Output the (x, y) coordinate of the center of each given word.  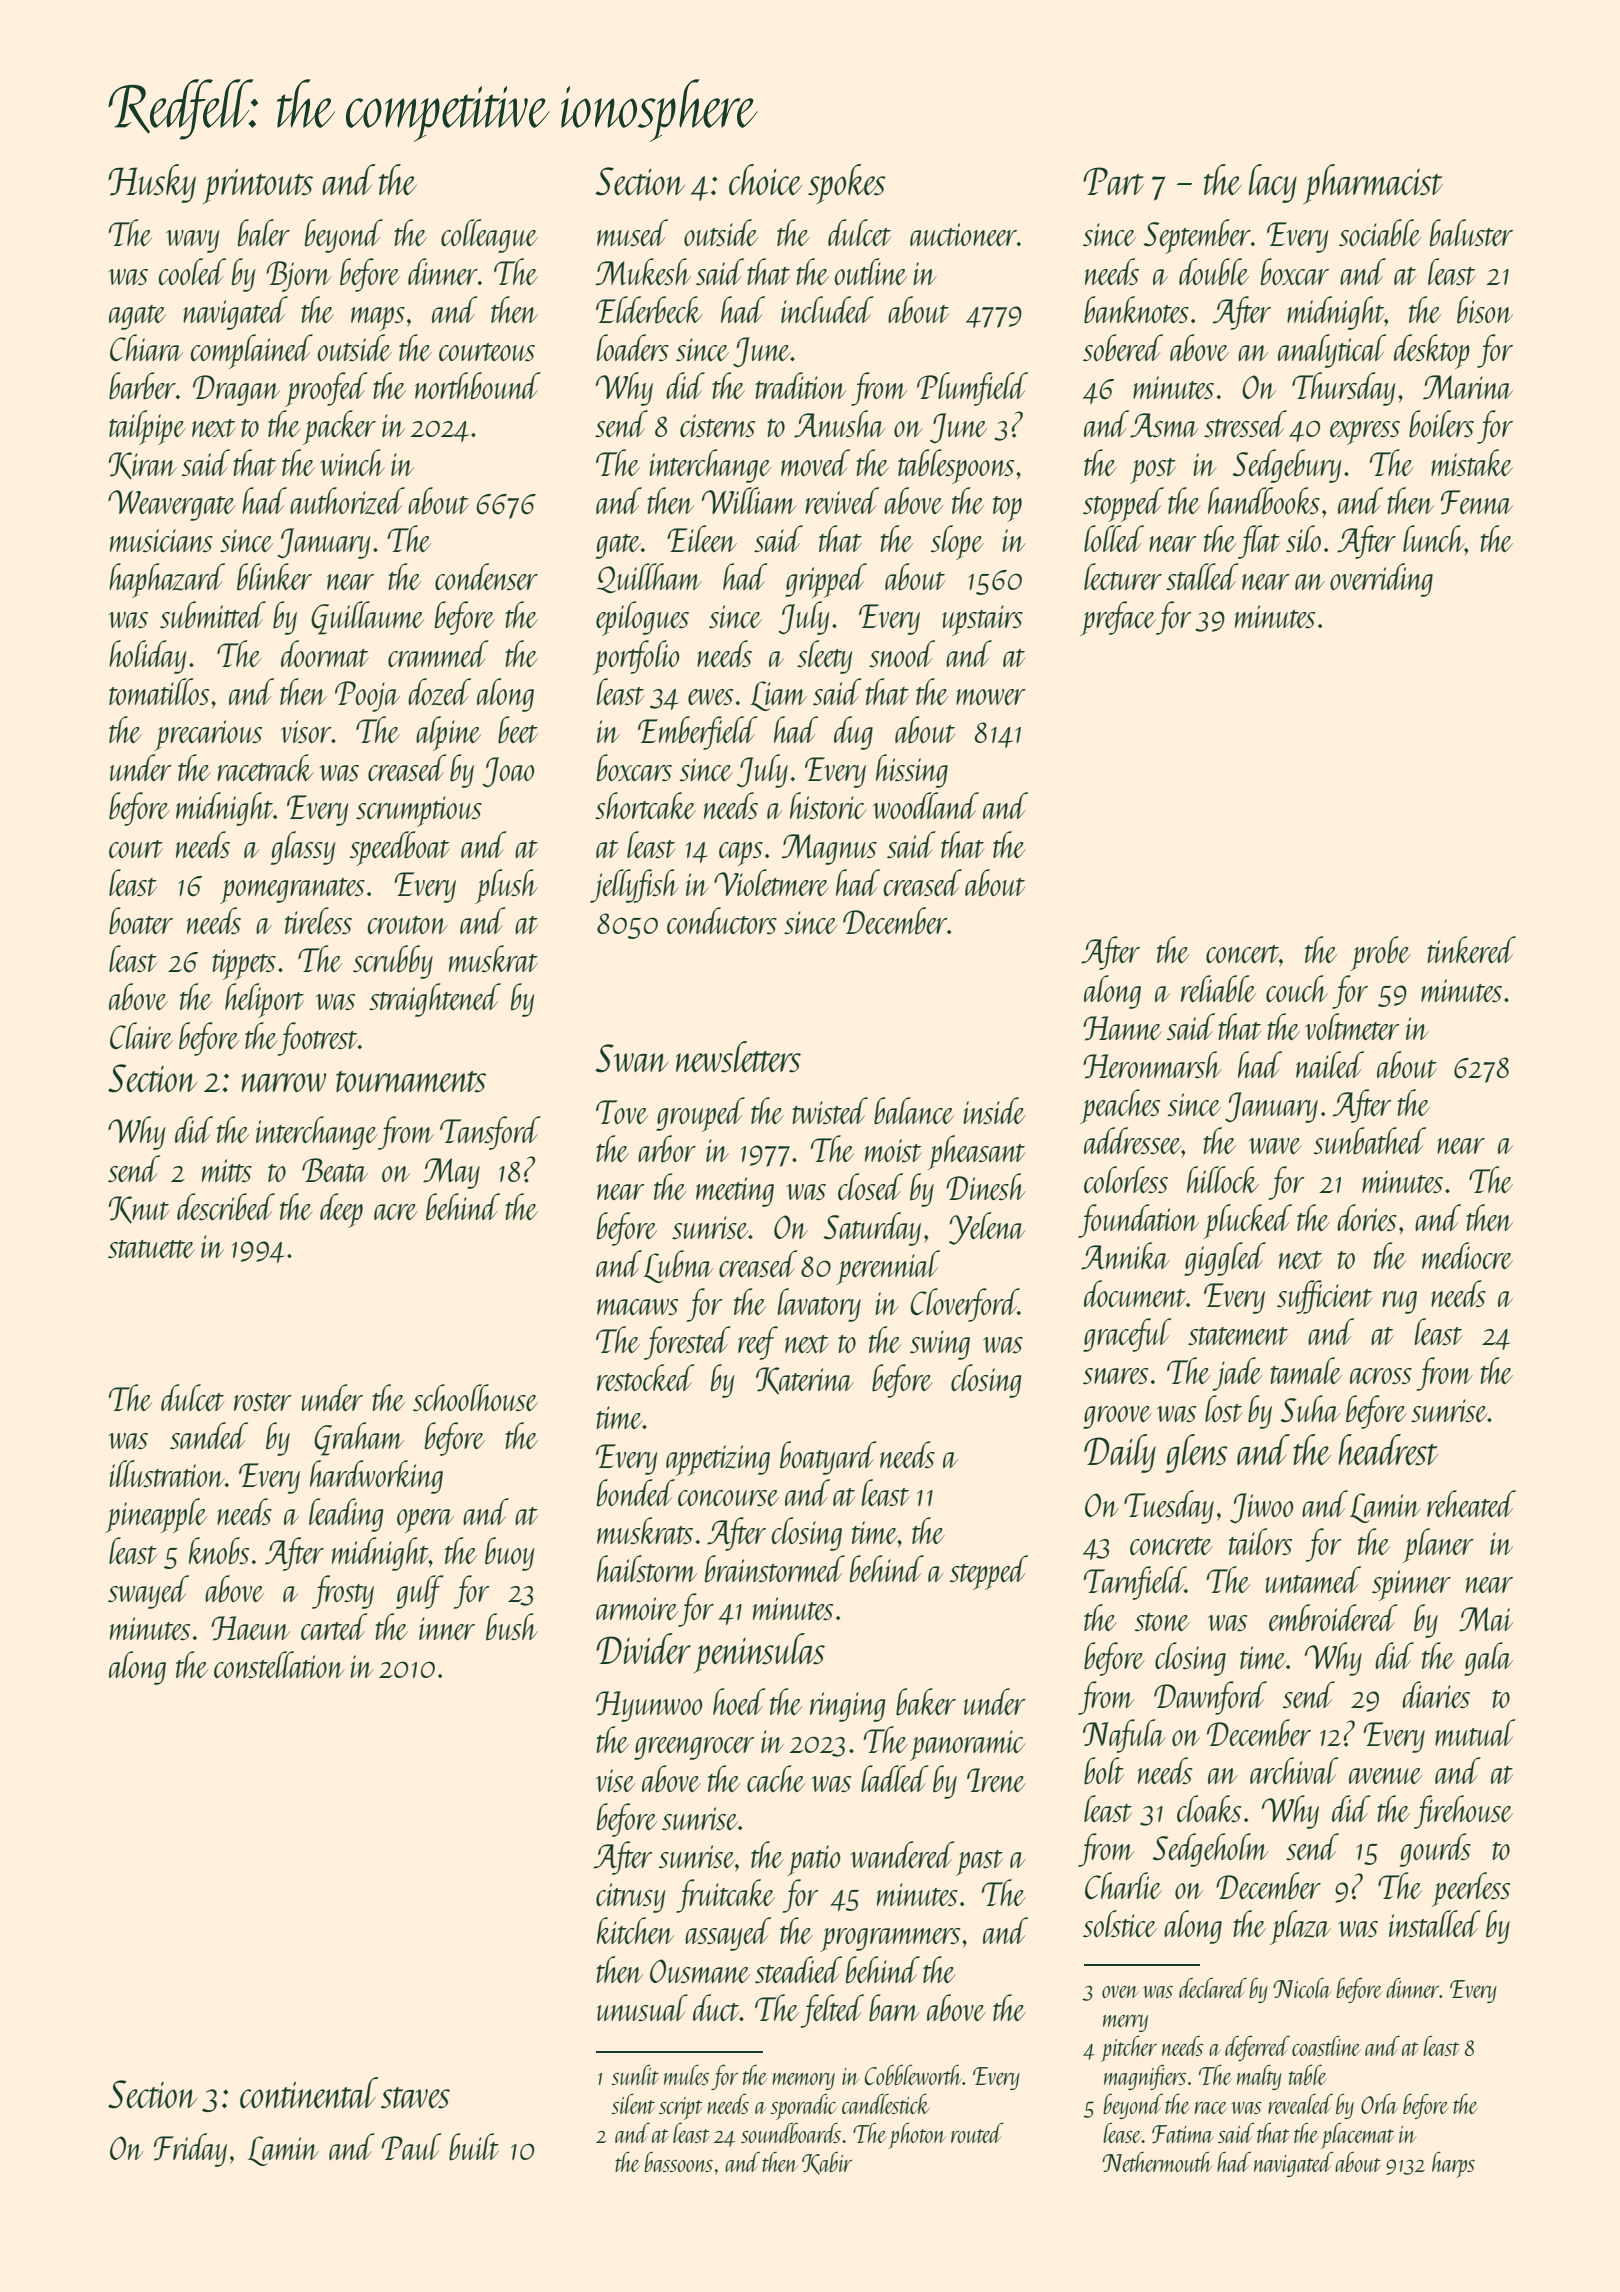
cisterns (717, 426)
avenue (1385, 1776)
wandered (903, 1854)
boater (141, 921)
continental (309, 2093)
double (1214, 271)
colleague (489, 236)
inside (994, 1111)
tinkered (1471, 949)
